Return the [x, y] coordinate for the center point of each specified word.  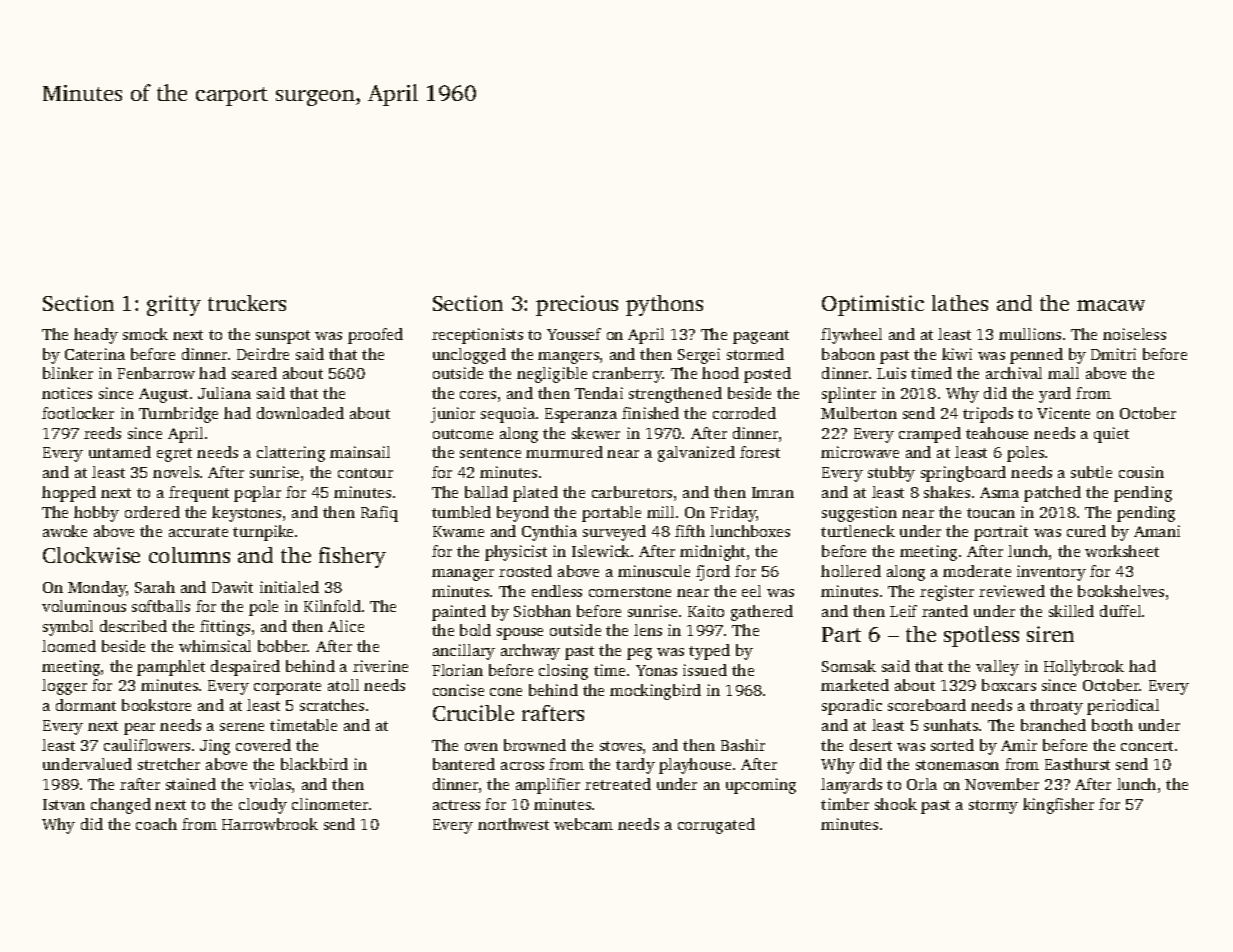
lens [648, 630]
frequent [199, 494]
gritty [174, 305]
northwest [513, 824]
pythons [664, 305]
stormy [993, 807]
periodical [1123, 707]
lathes [960, 303]
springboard [963, 474]
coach [156, 824]
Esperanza [581, 415]
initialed [289, 587]
